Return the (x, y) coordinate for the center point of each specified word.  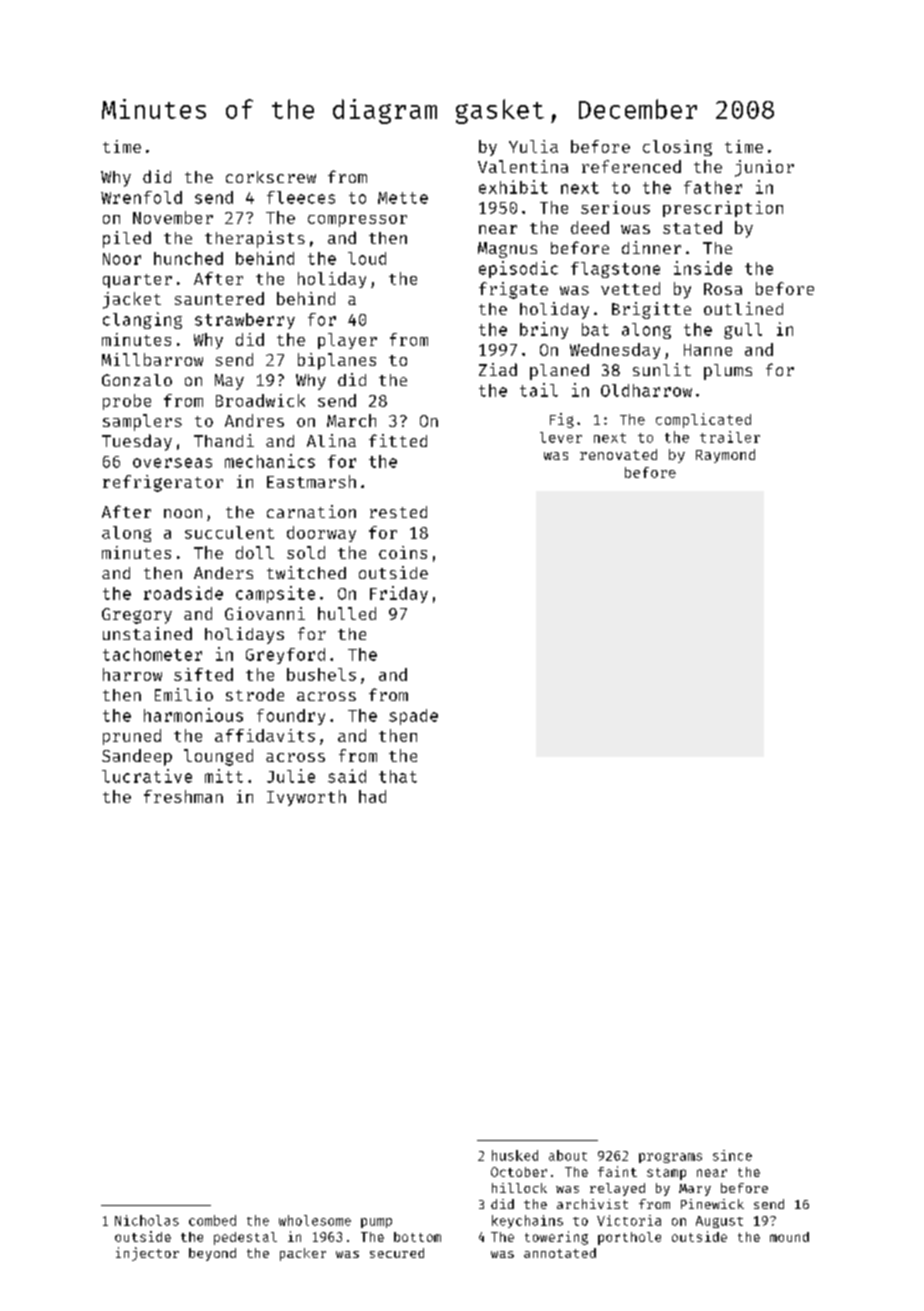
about (568, 1155)
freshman (183, 796)
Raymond (725, 456)
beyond (212, 1254)
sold (306, 552)
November (173, 217)
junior (764, 168)
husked (515, 1155)
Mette (403, 198)
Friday (399, 594)
